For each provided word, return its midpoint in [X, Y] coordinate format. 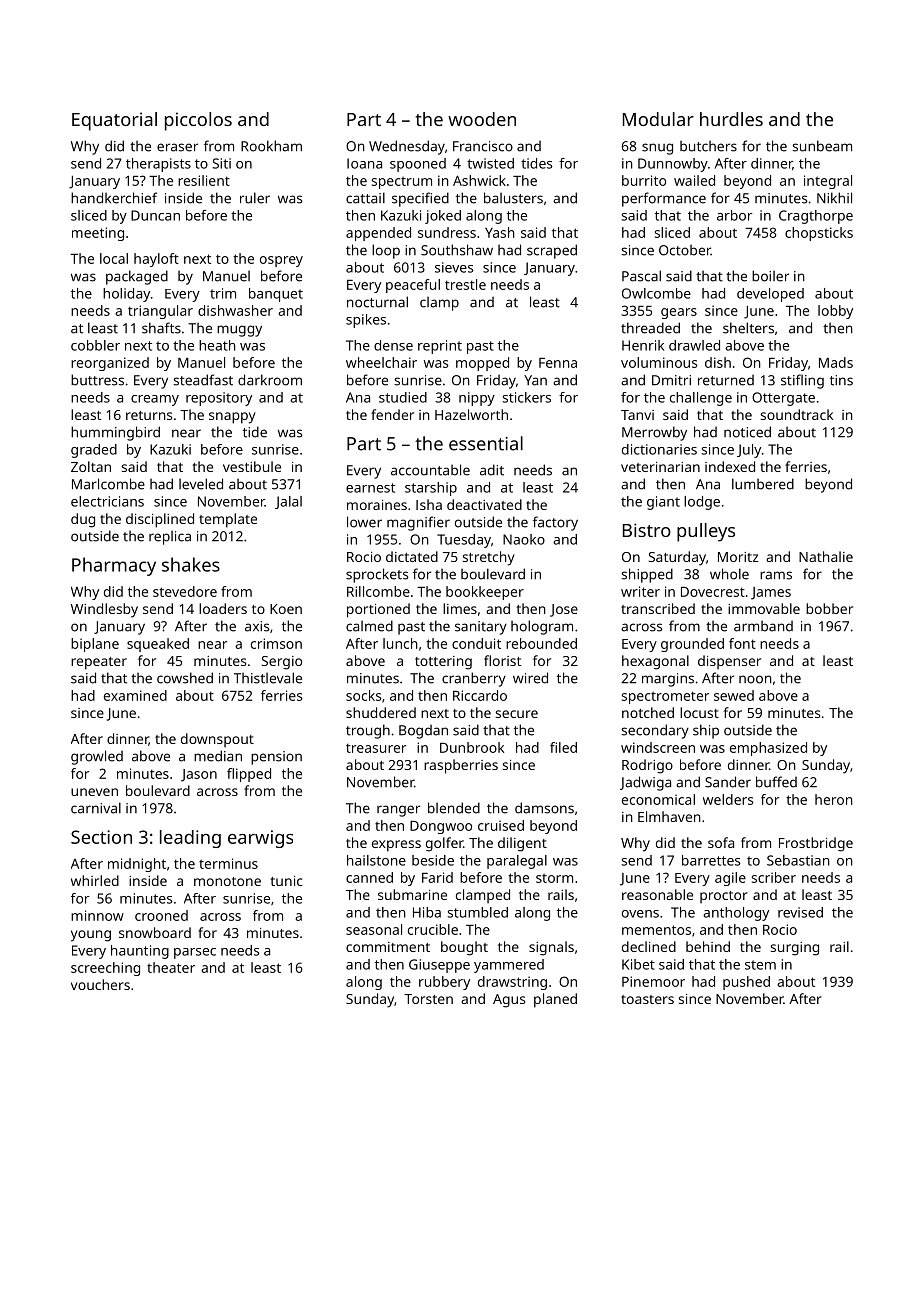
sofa [721, 842]
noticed [747, 432]
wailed [694, 180]
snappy [232, 418]
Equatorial [114, 121]
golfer [444, 844]
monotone [227, 881]
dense [393, 345]
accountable [430, 470]
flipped [249, 775]
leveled [201, 484]
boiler [770, 276]
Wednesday [407, 147]
